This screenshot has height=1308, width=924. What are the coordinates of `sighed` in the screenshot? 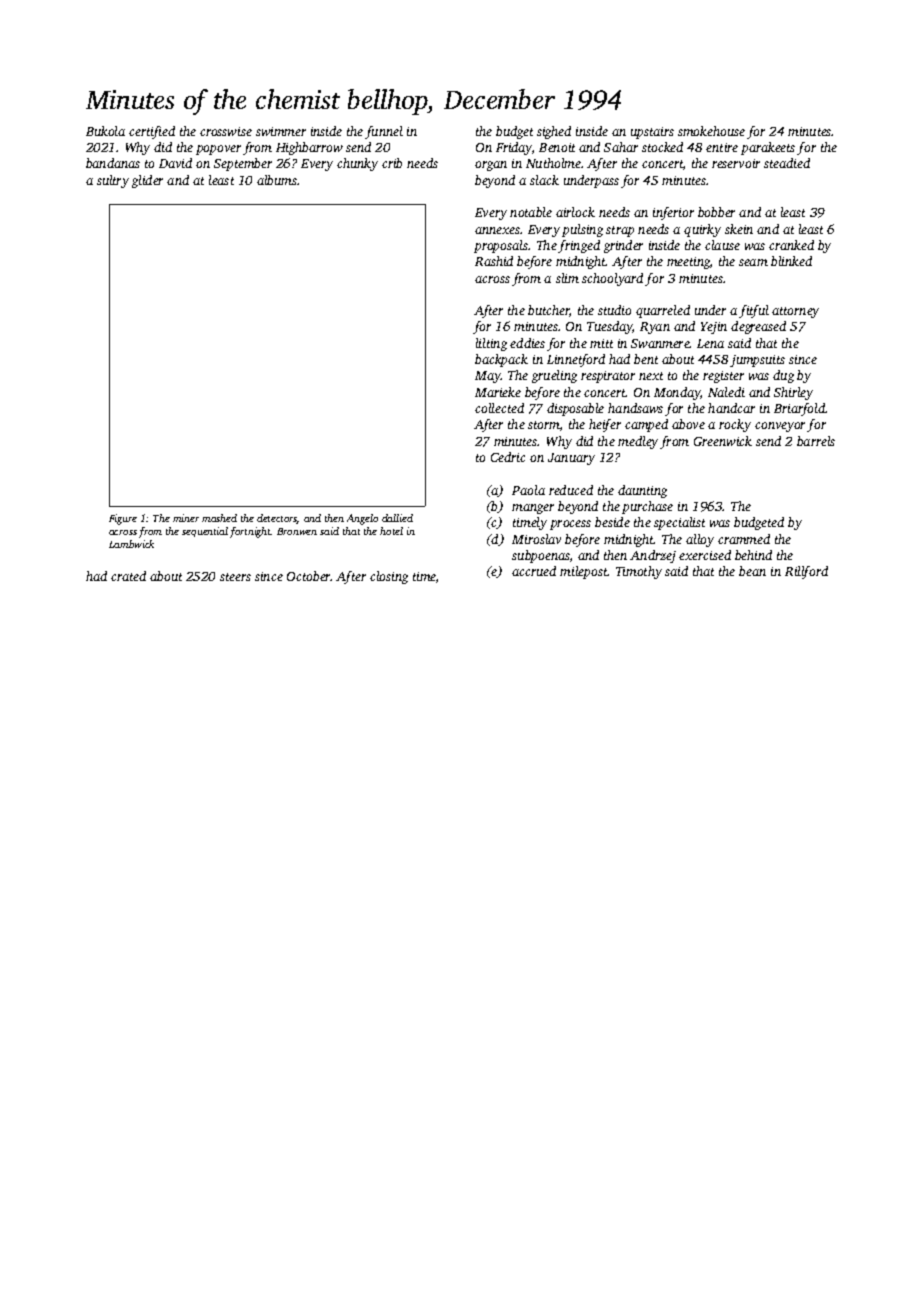 It's located at (554, 132).
